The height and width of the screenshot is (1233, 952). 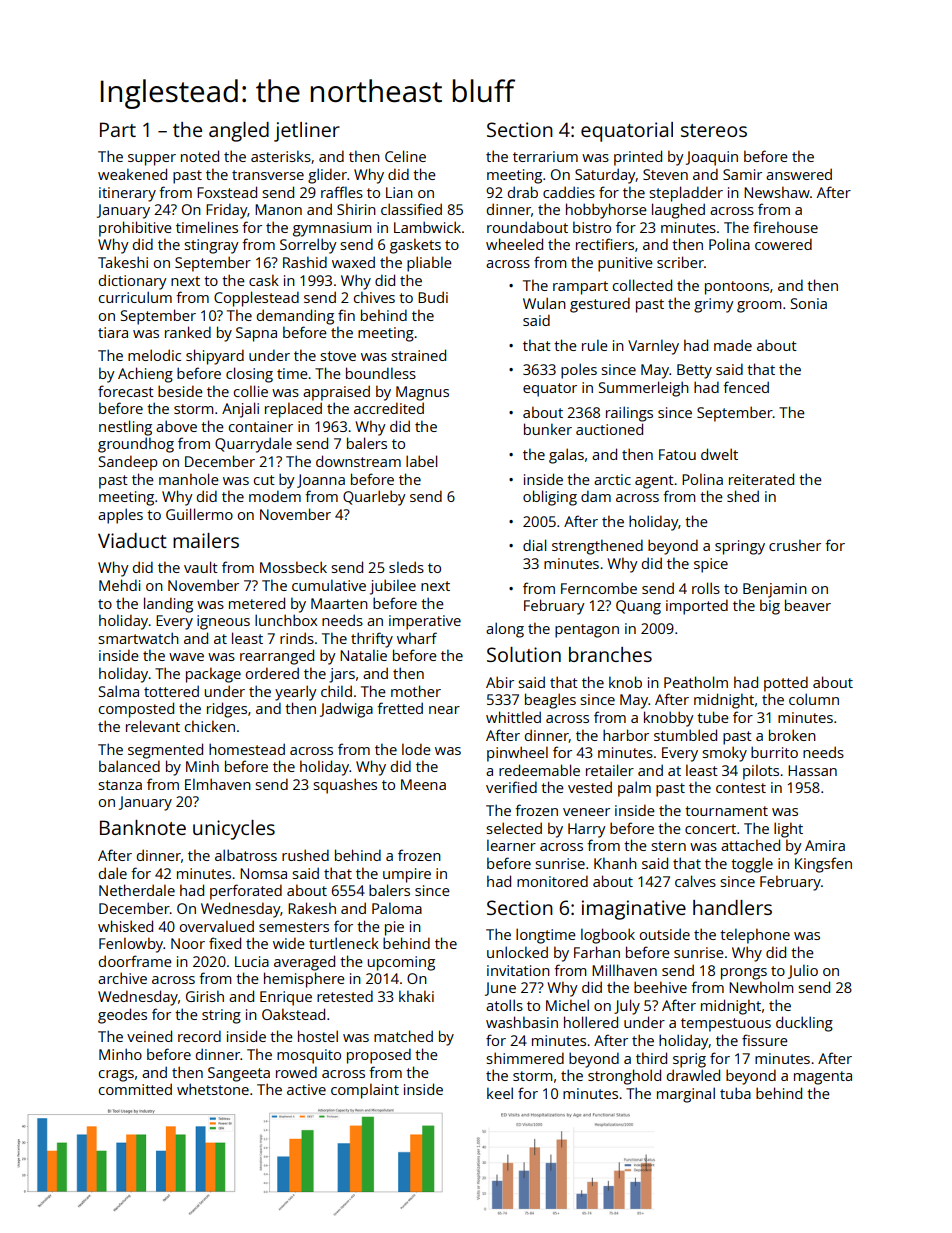 I want to click on Viaduct, so click(x=132, y=540).
